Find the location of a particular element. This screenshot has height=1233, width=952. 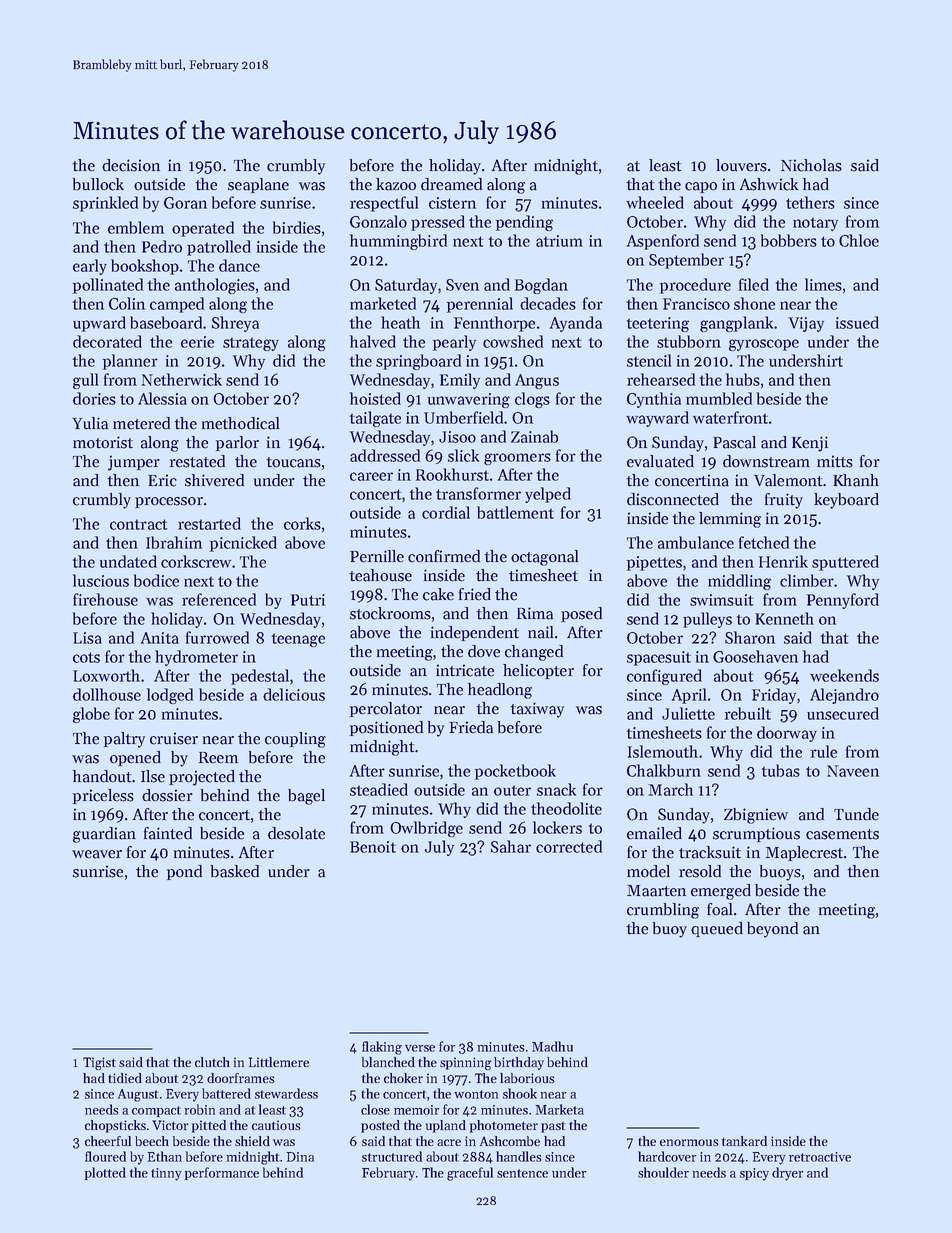

guardian is located at coordinates (104, 835).
